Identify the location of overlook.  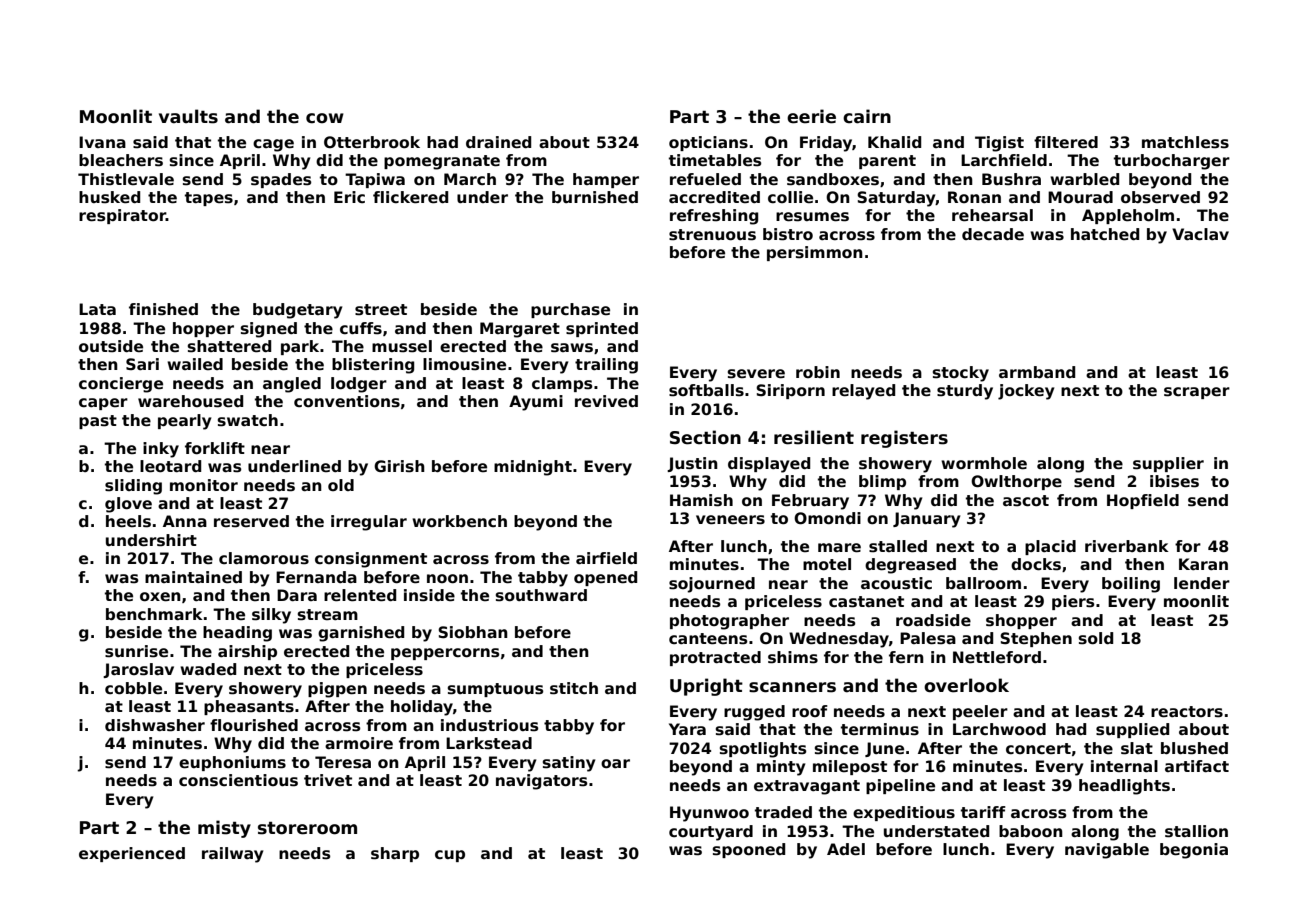
(966, 685).
